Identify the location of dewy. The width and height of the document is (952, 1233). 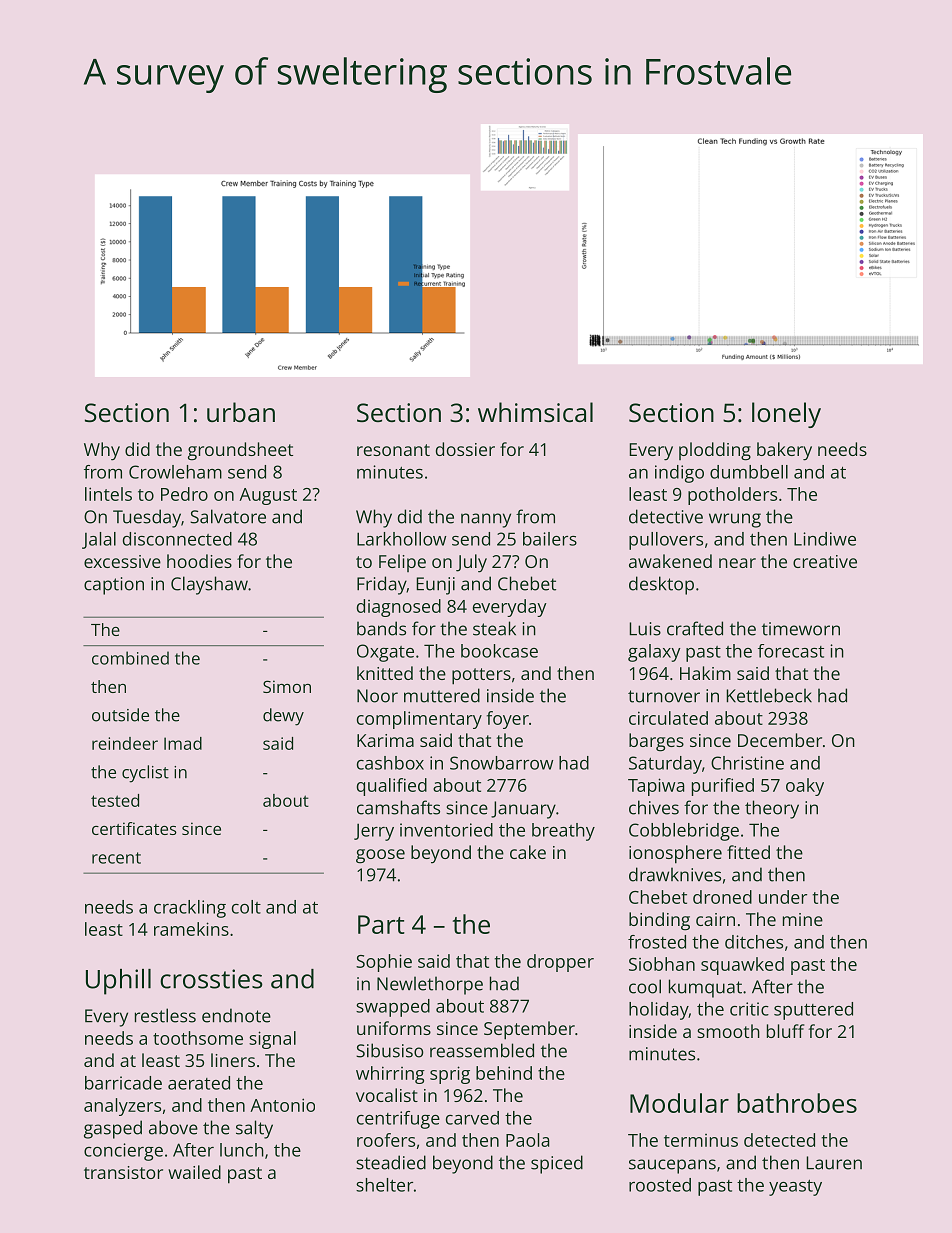
(283, 717).
